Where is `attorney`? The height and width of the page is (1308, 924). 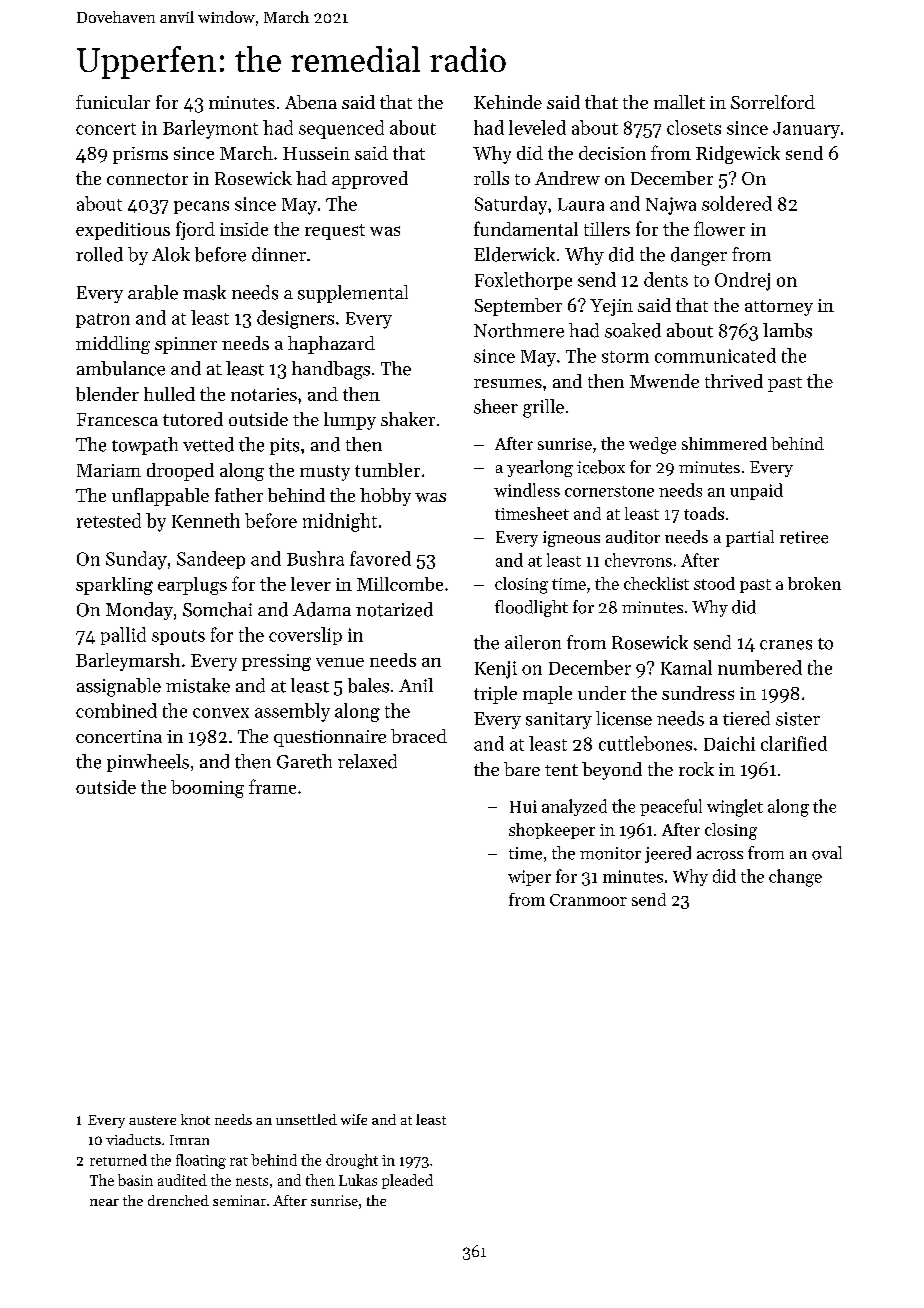 attorney is located at coordinates (779, 308).
